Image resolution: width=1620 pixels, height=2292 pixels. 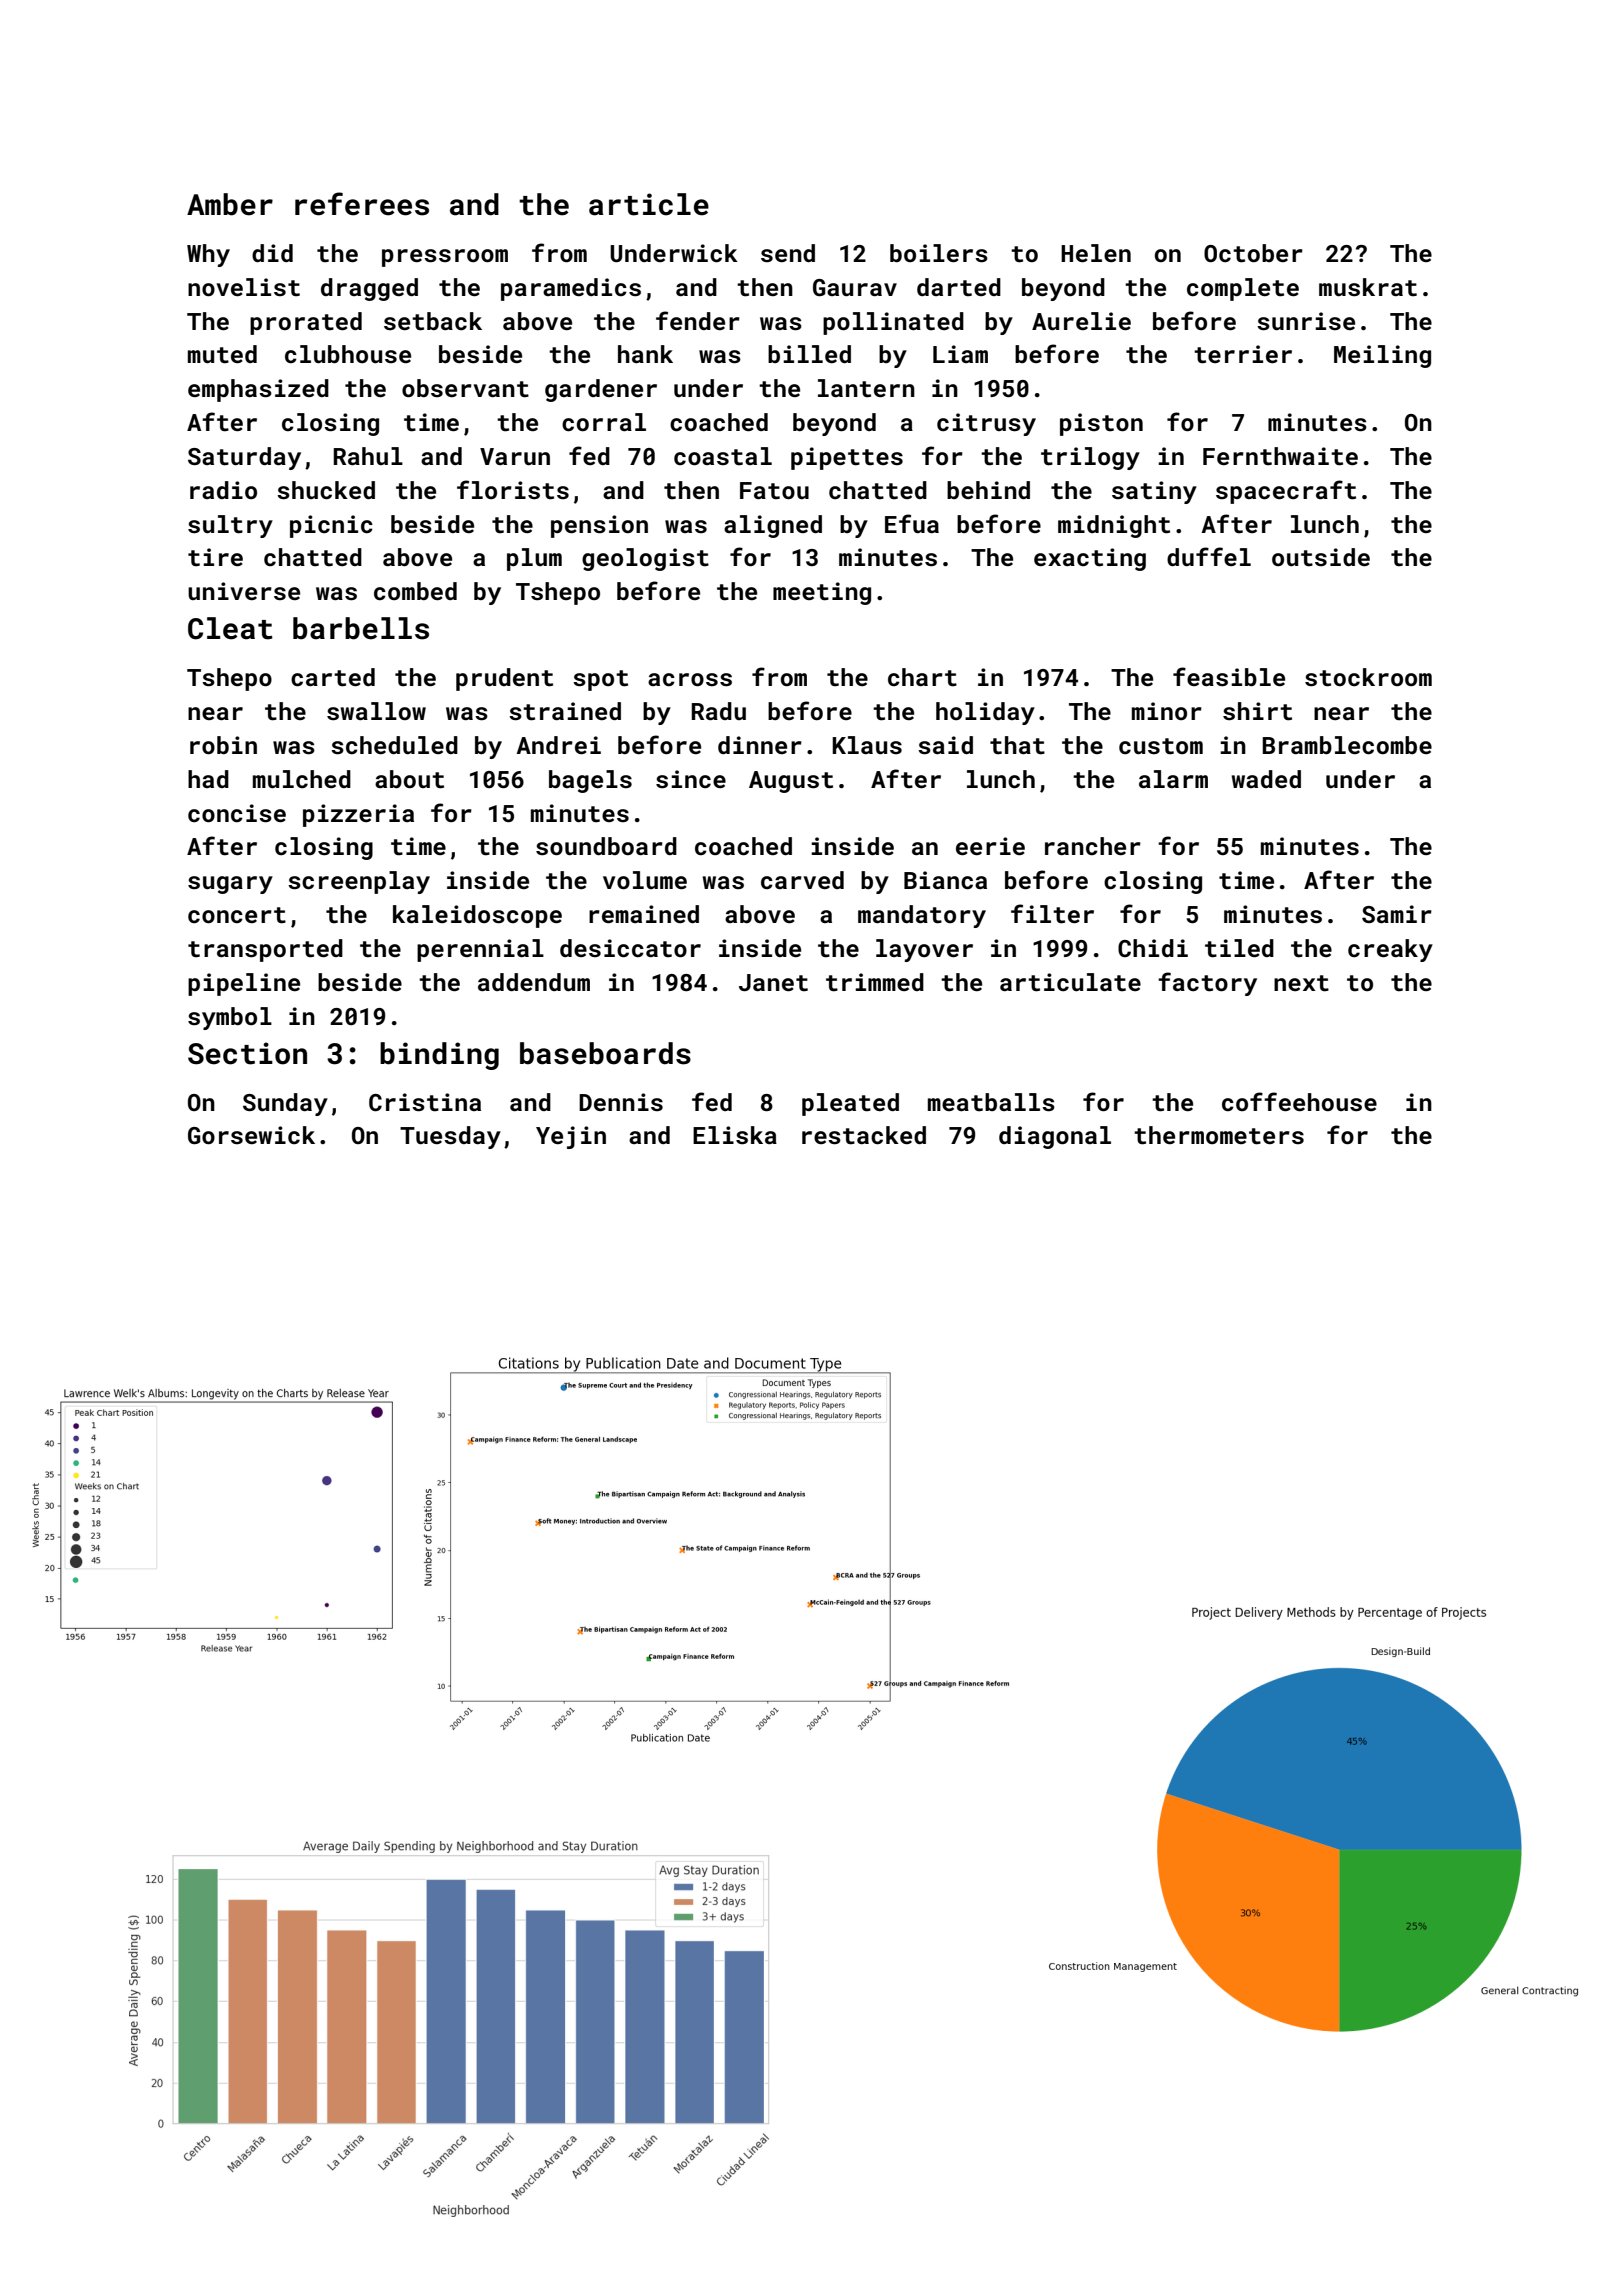 I want to click on florists, so click(x=513, y=490).
